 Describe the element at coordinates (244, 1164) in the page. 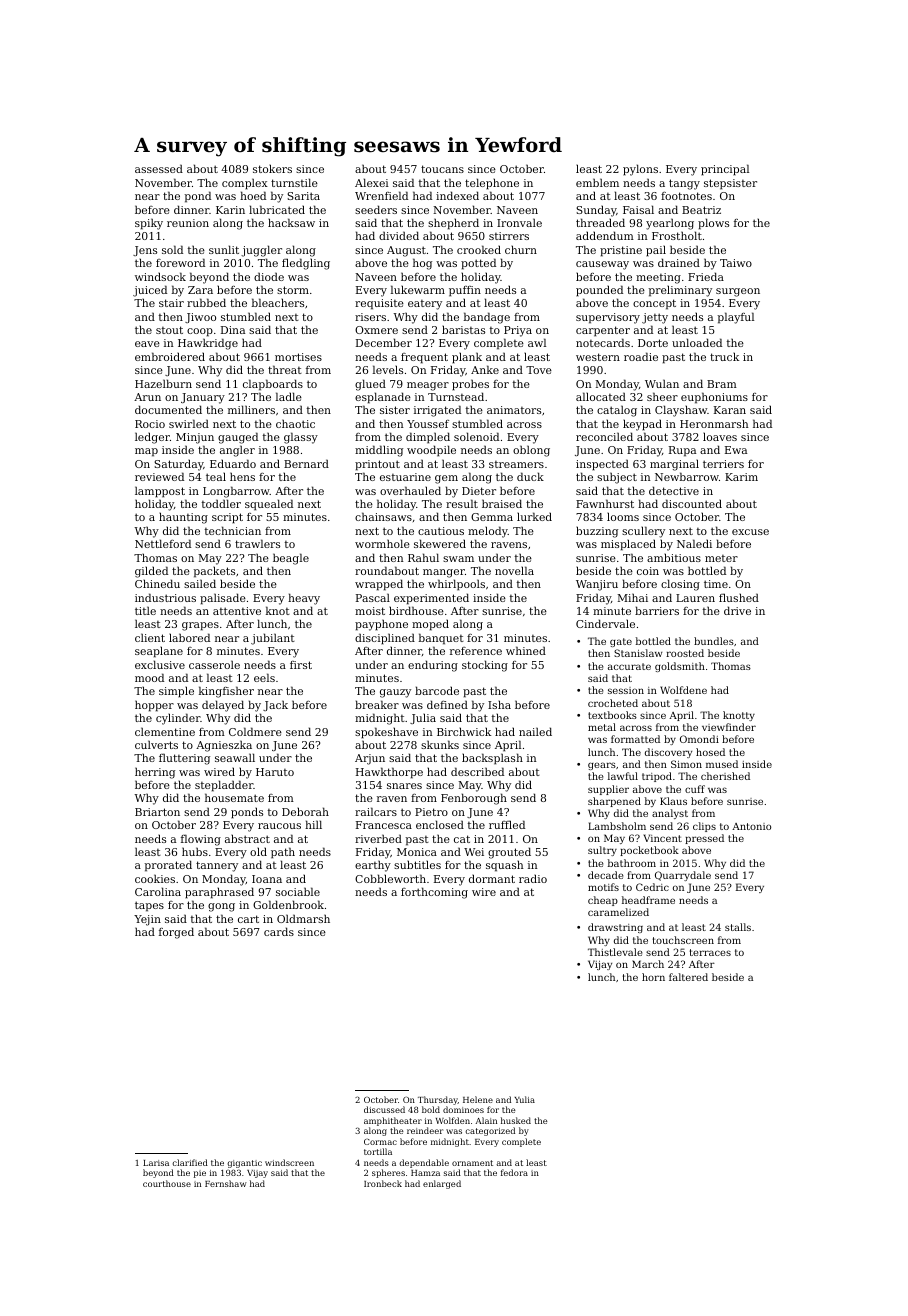

I see `gigantic` at that location.
